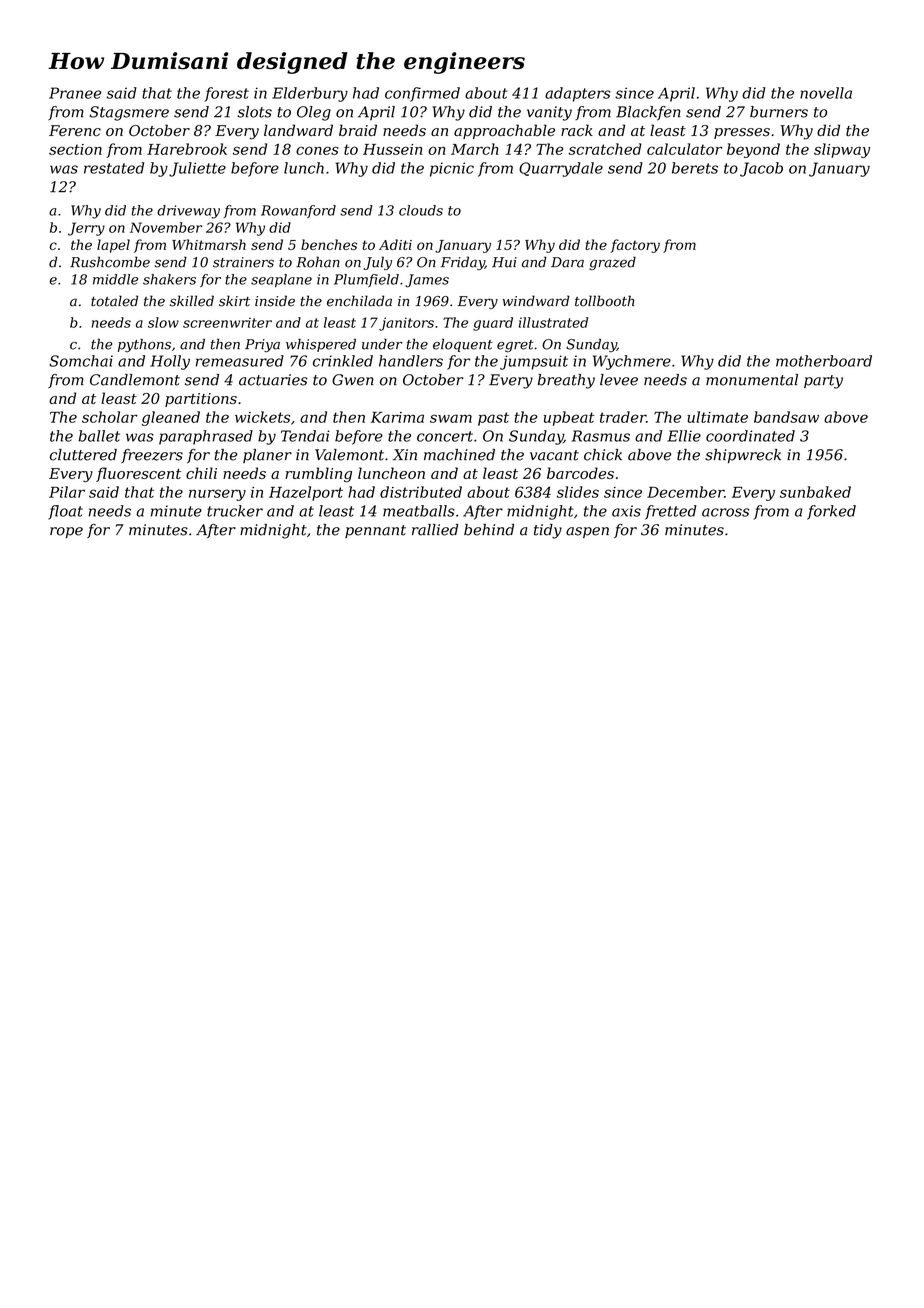 The width and height of the screenshot is (924, 1308). What do you see at coordinates (475, 149) in the screenshot?
I see `March` at bounding box center [475, 149].
